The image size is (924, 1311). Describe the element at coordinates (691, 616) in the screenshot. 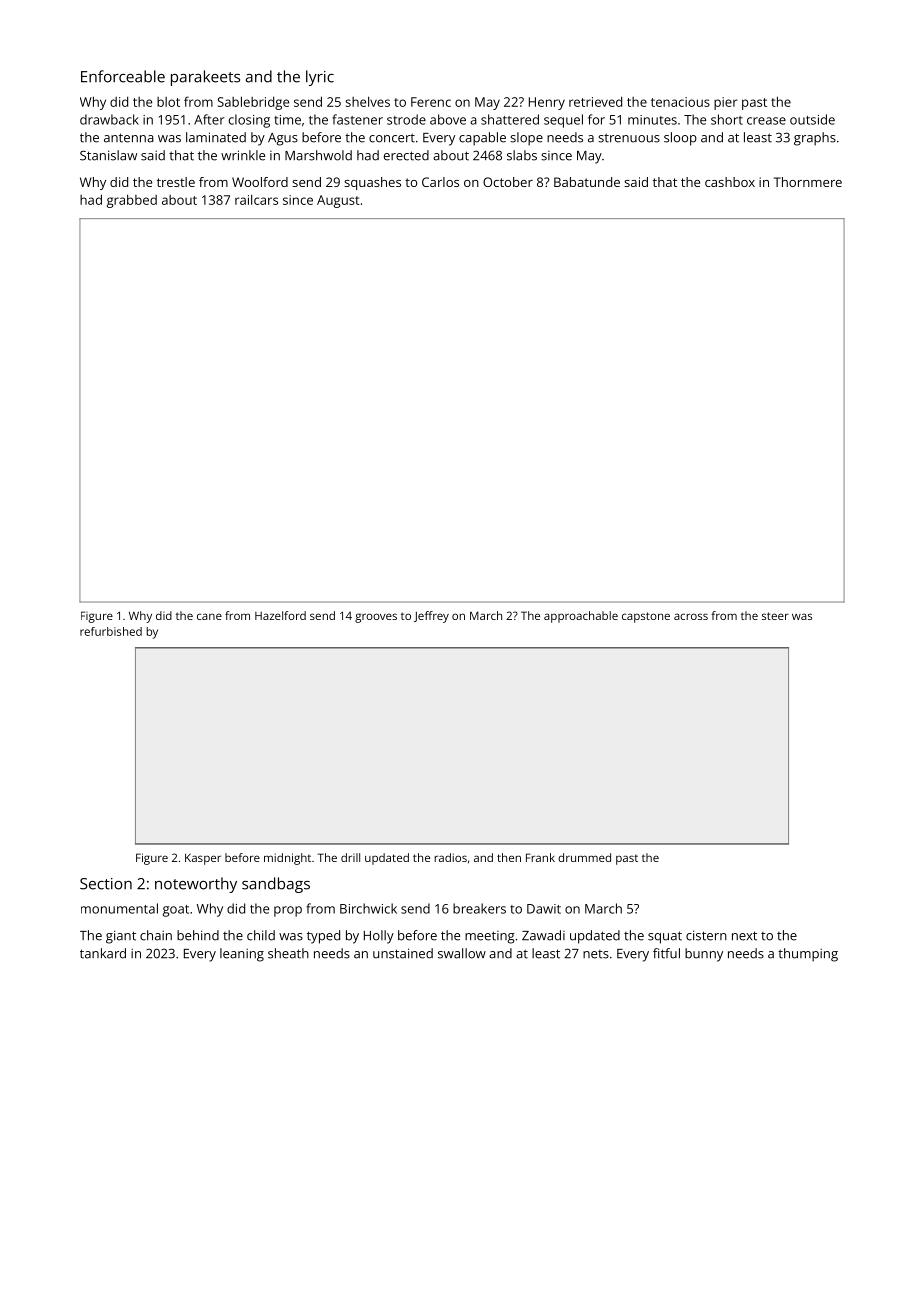

I see `across` at that location.
